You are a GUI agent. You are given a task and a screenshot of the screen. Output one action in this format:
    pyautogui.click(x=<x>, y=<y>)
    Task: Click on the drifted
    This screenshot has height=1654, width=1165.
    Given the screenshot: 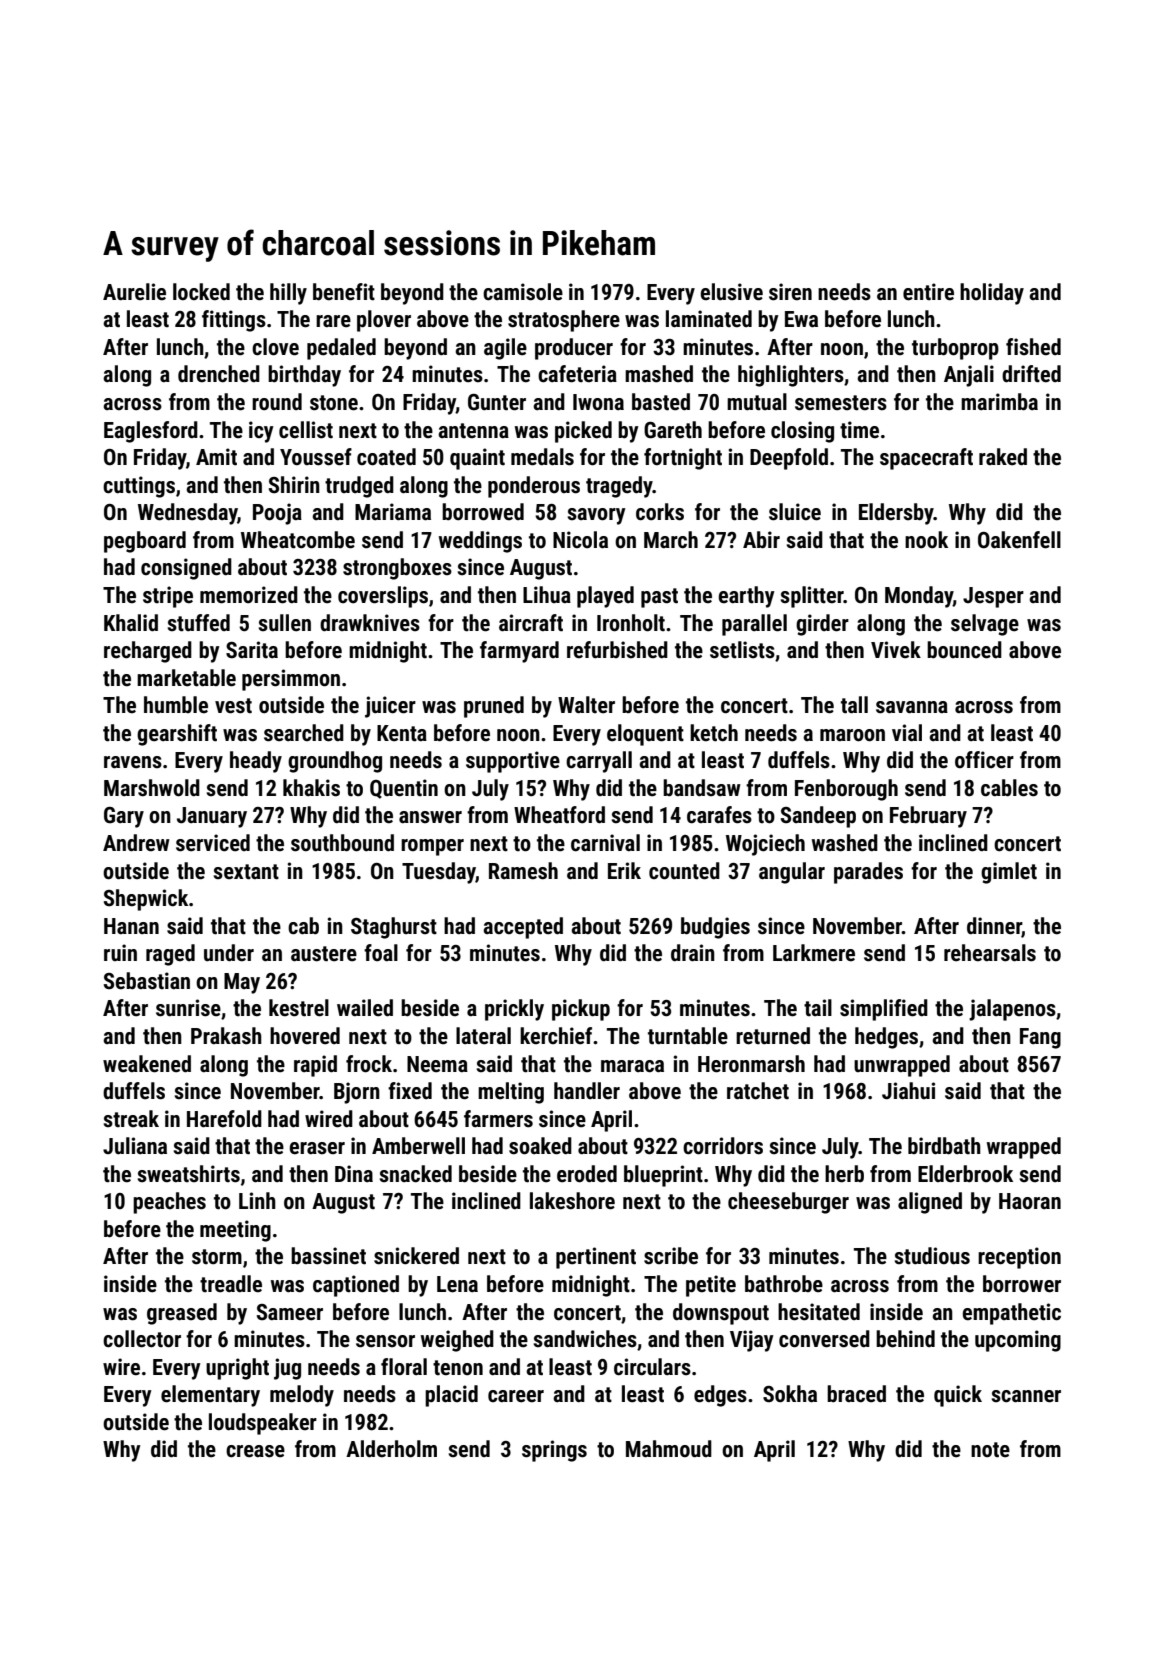 What is the action you would take?
    pyautogui.click(x=1031, y=374)
